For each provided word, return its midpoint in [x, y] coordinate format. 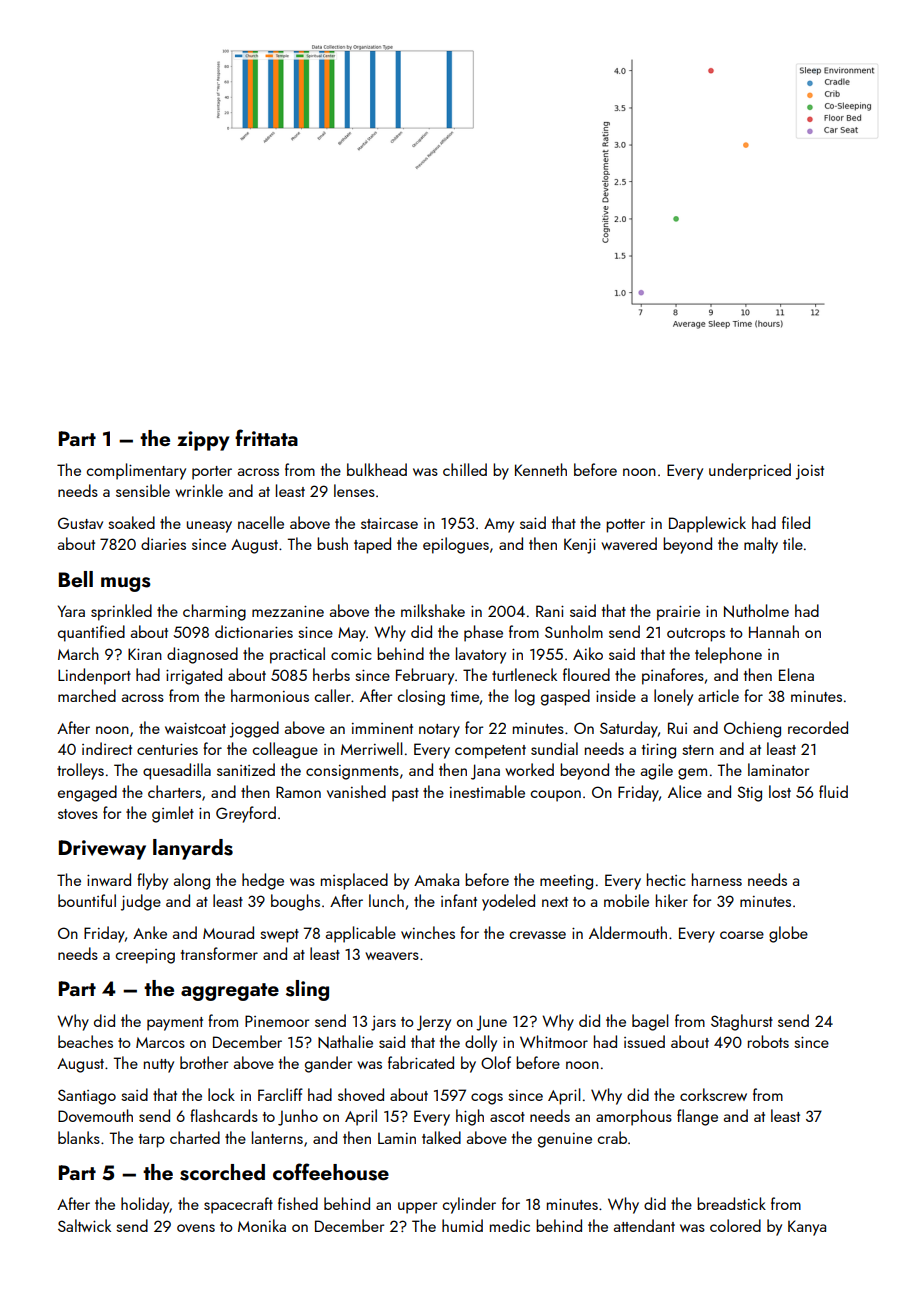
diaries [163, 543]
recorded [818, 727]
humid [462, 1225]
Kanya [807, 1228]
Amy [499, 525]
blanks [79, 1137]
